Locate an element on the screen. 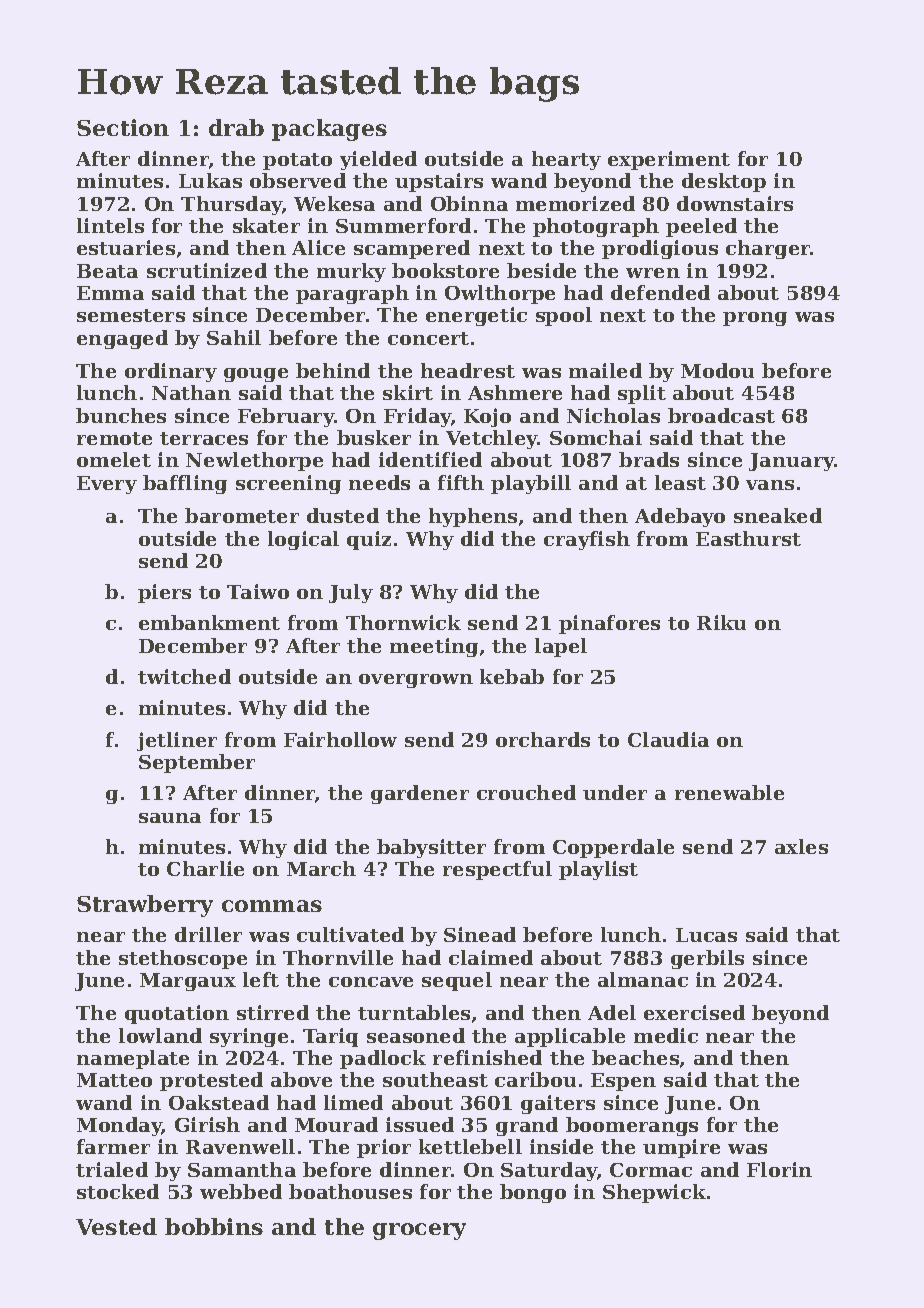 This screenshot has height=1308, width=924. scrutinized is located at coordinates (207, 270).
